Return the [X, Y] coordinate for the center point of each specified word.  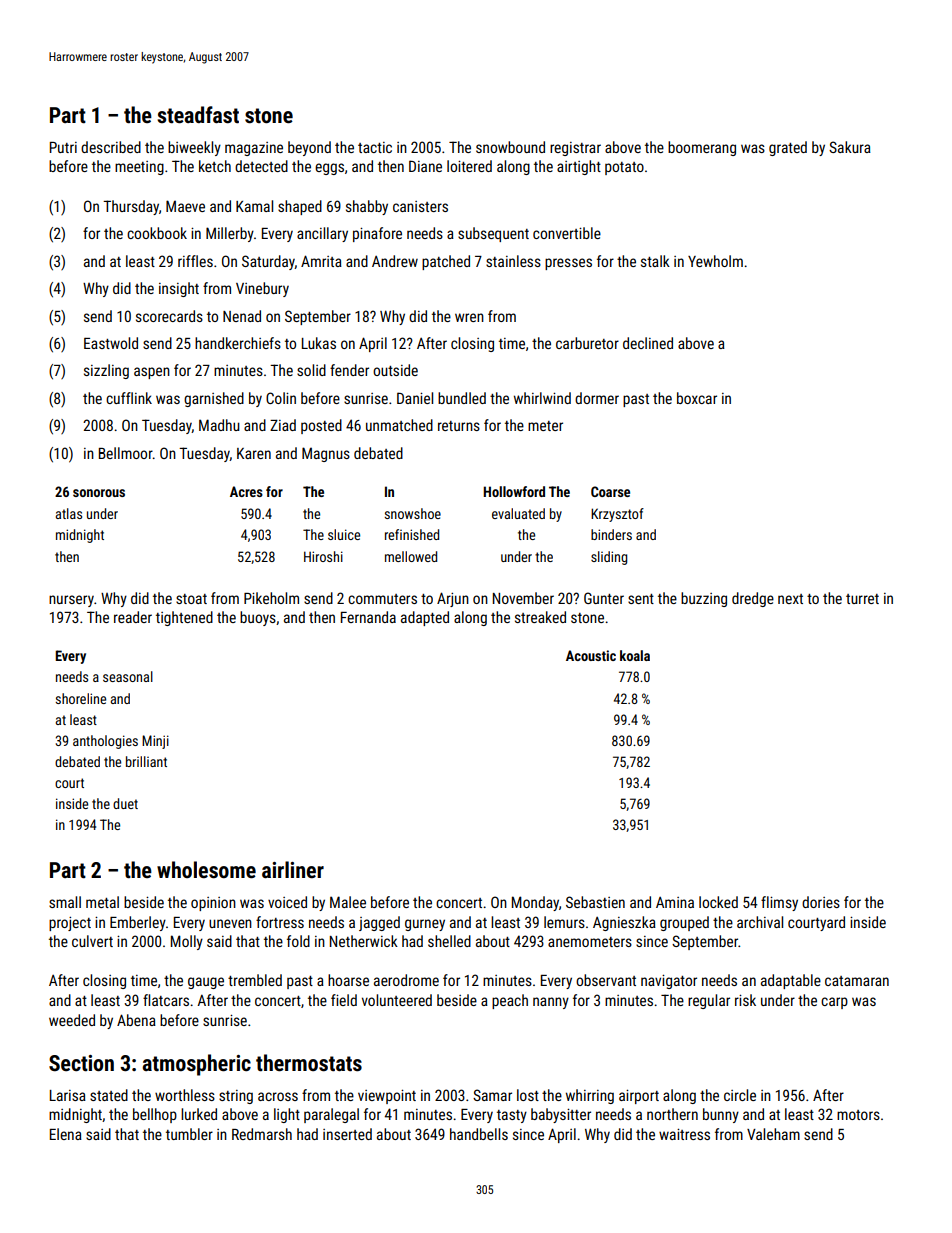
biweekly [194, 148]
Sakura [850, 147]
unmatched [399, 425]
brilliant [146, 761]
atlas [69, 513]
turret [862, 599]
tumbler [189, 1134]
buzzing [704, 599]
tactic [375, 147]
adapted [425, 618]
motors [858, 1115]
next [790, 599]
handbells [479, 1134]
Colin [281, 398]
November [523, 598]
